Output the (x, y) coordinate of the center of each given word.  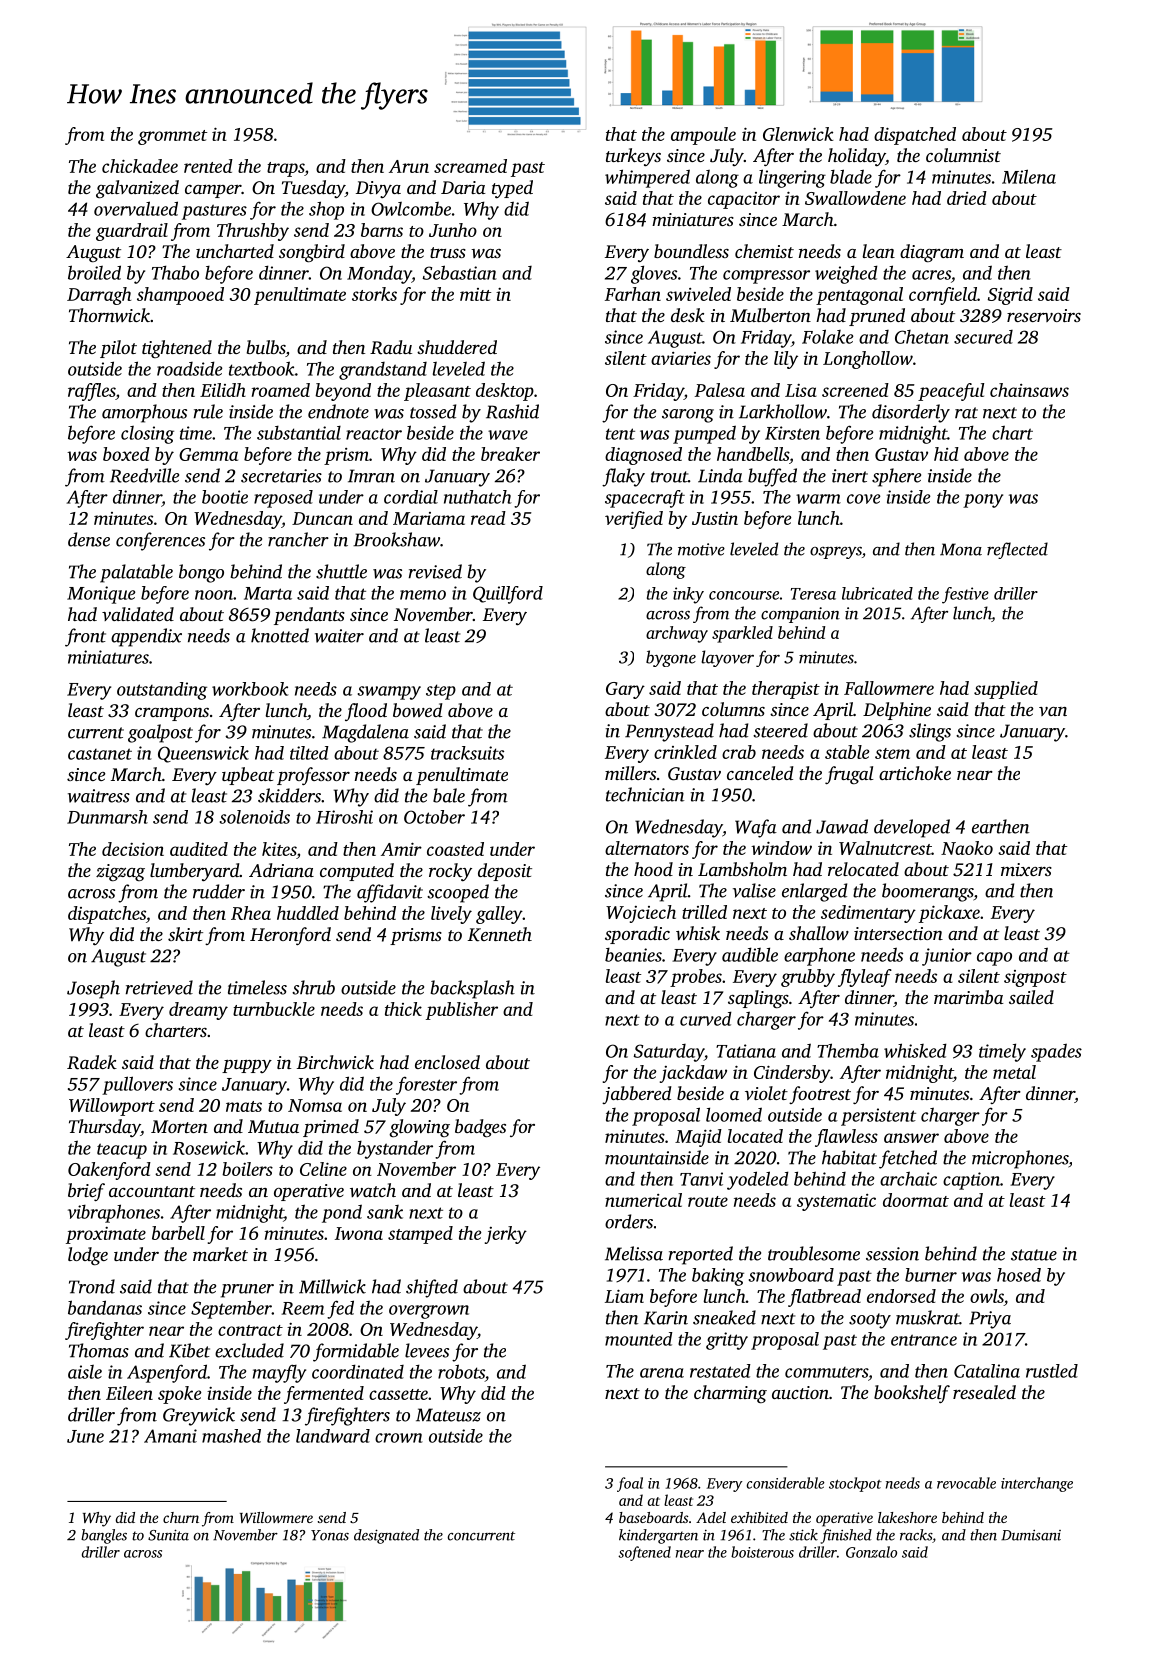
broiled (94, 272)
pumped (704, 434)
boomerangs (928, 892)
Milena (1029, 176)
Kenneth (500, 934)
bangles (104, 1536)
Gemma (208, 454)
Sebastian (460, 272)
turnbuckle (274, 1009)
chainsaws (1029, 390)
